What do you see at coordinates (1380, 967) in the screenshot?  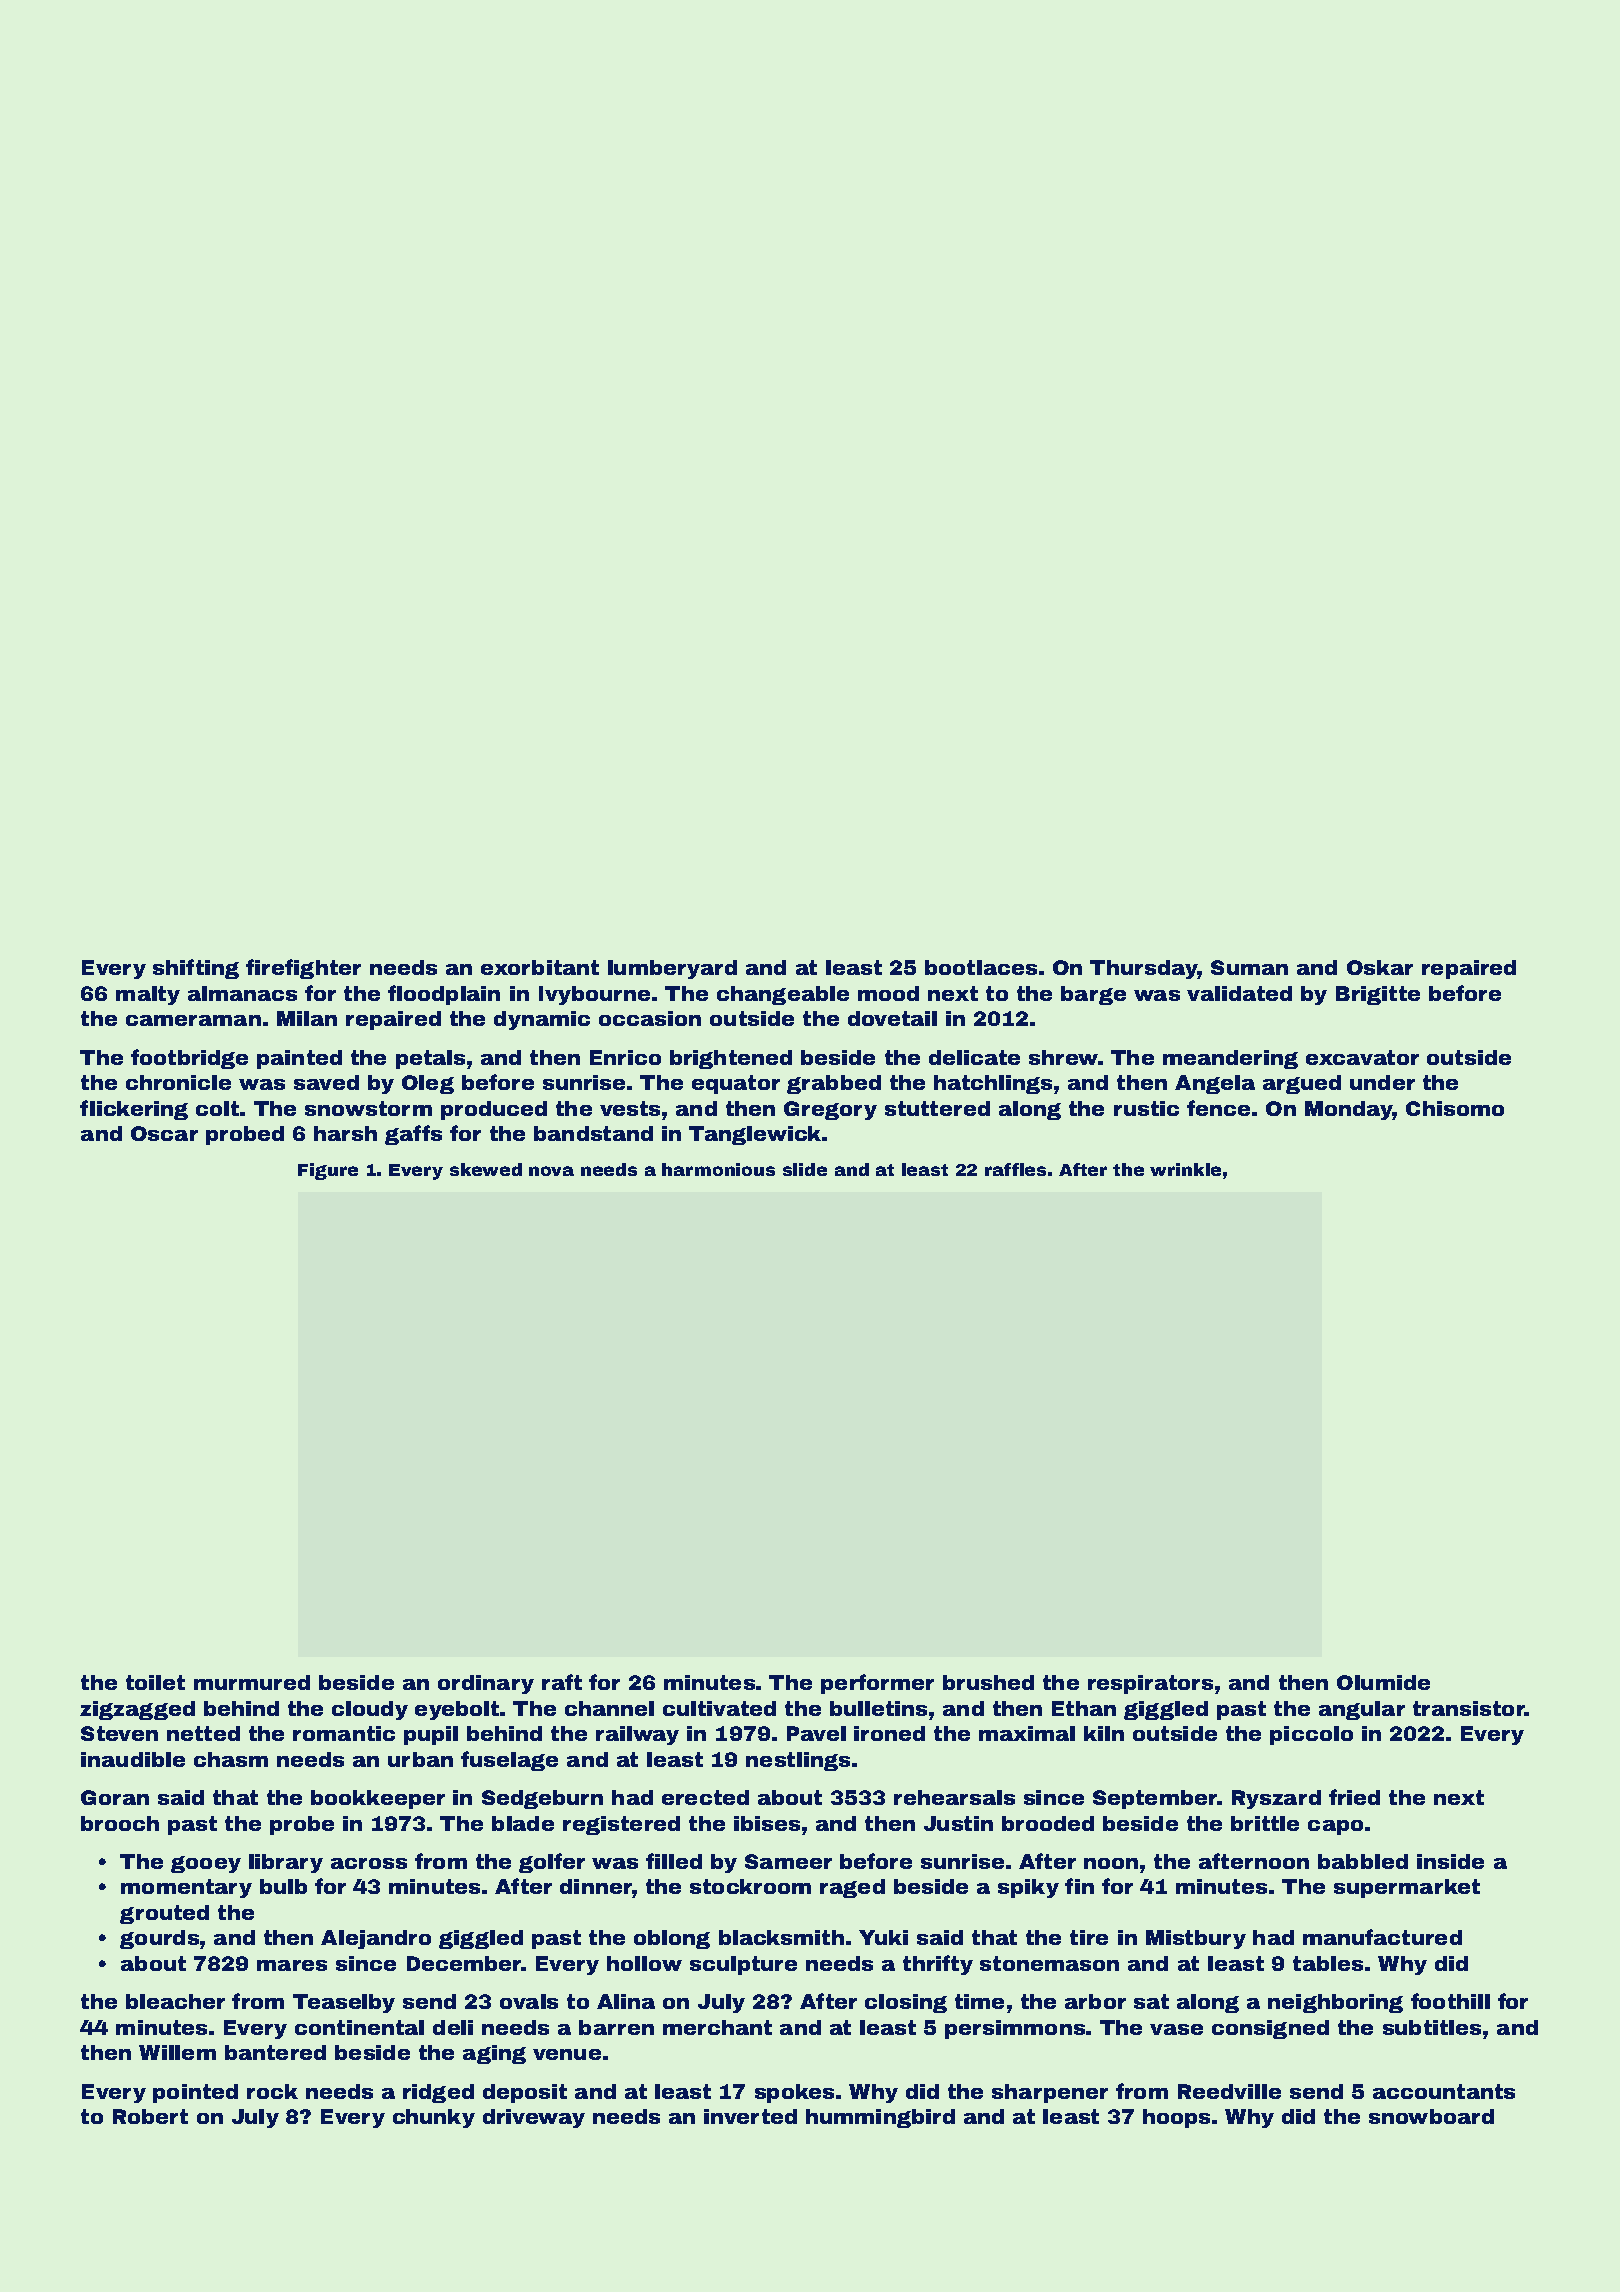 I see `Oskar` at bounding box center [1380, 967].
